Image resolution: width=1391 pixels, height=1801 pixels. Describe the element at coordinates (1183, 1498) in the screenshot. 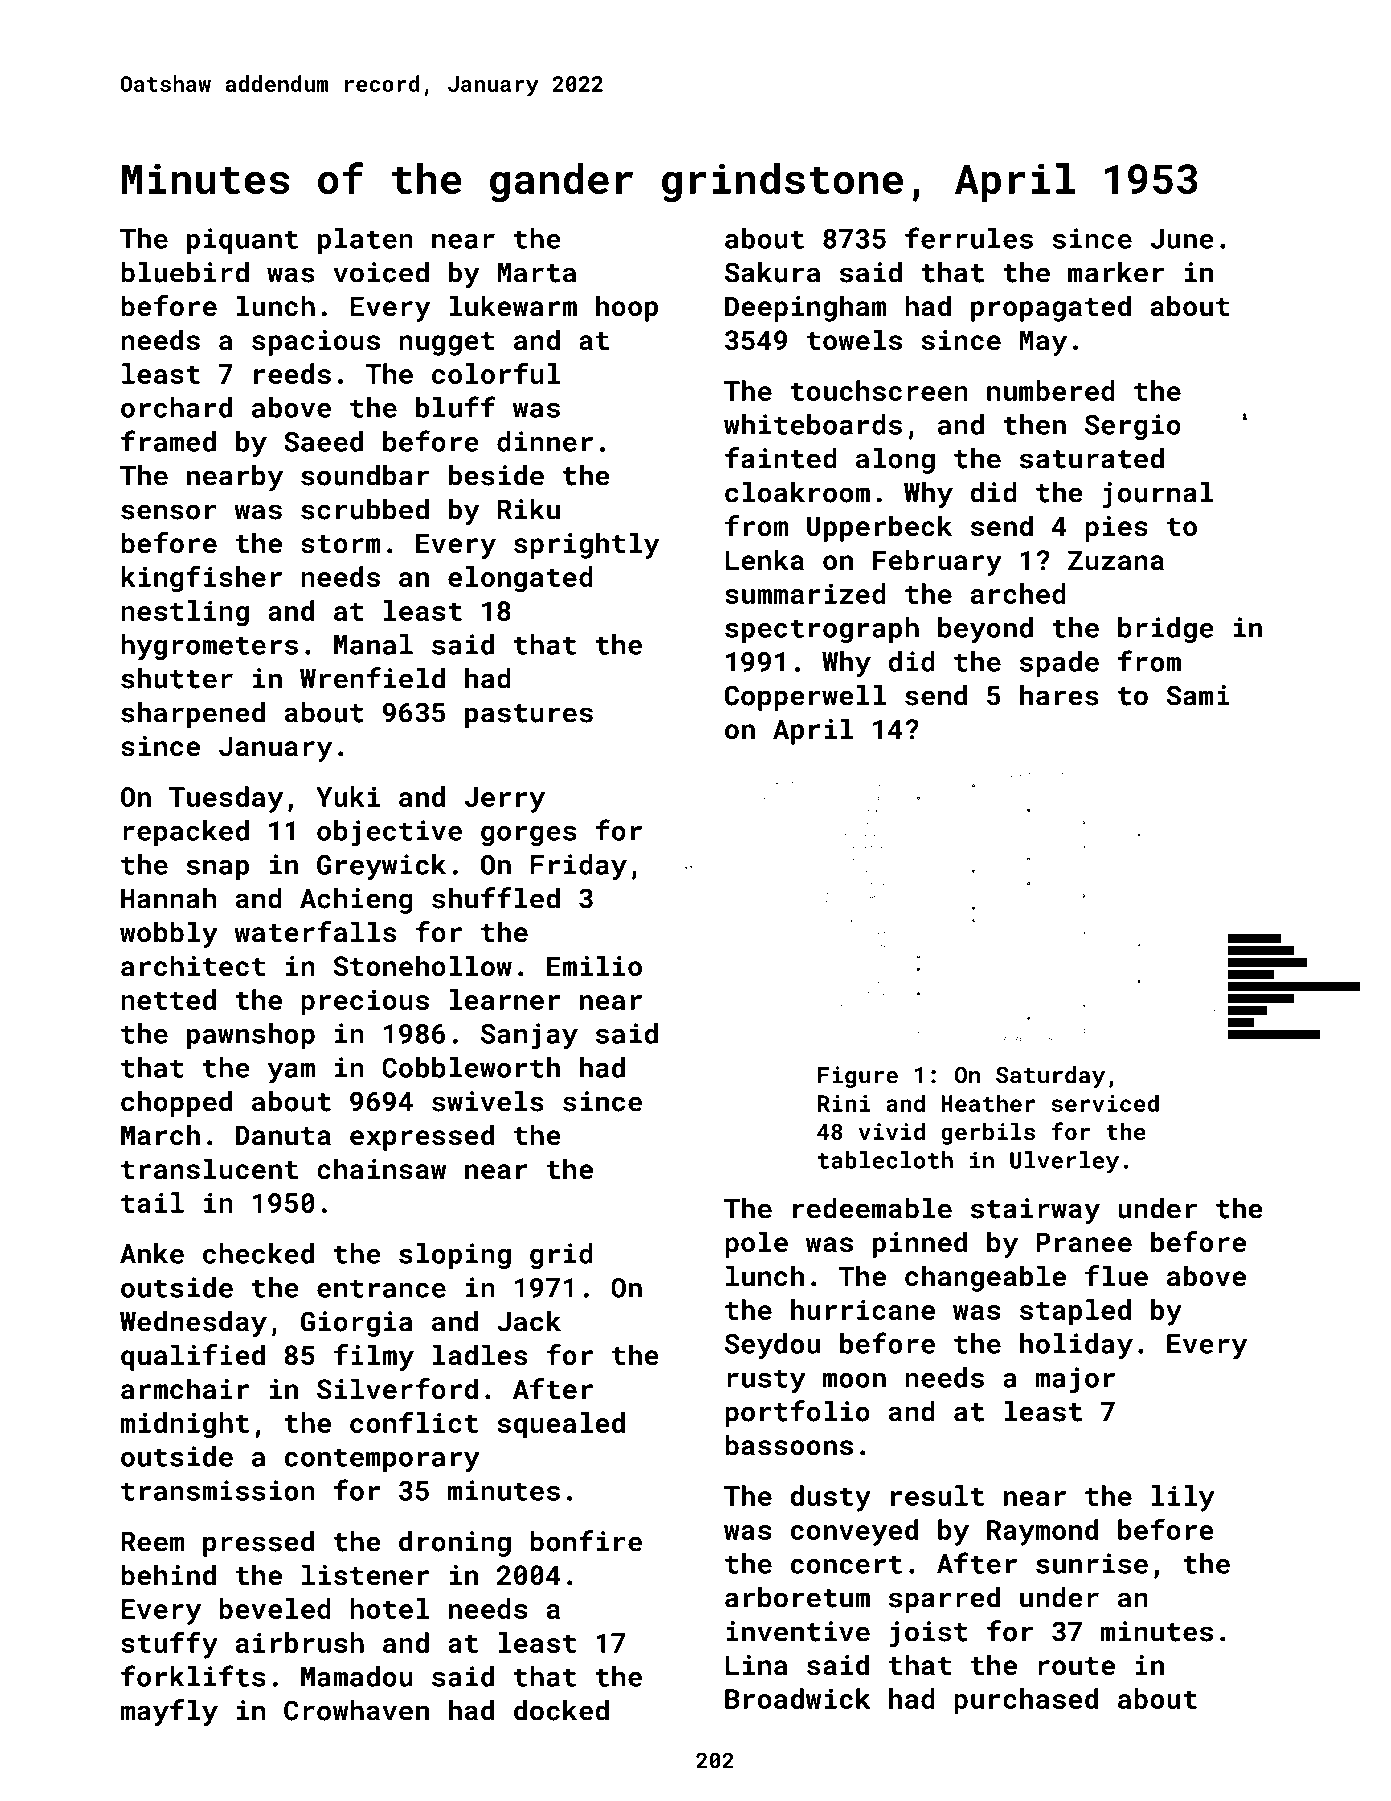

I see `lily` at that location.
